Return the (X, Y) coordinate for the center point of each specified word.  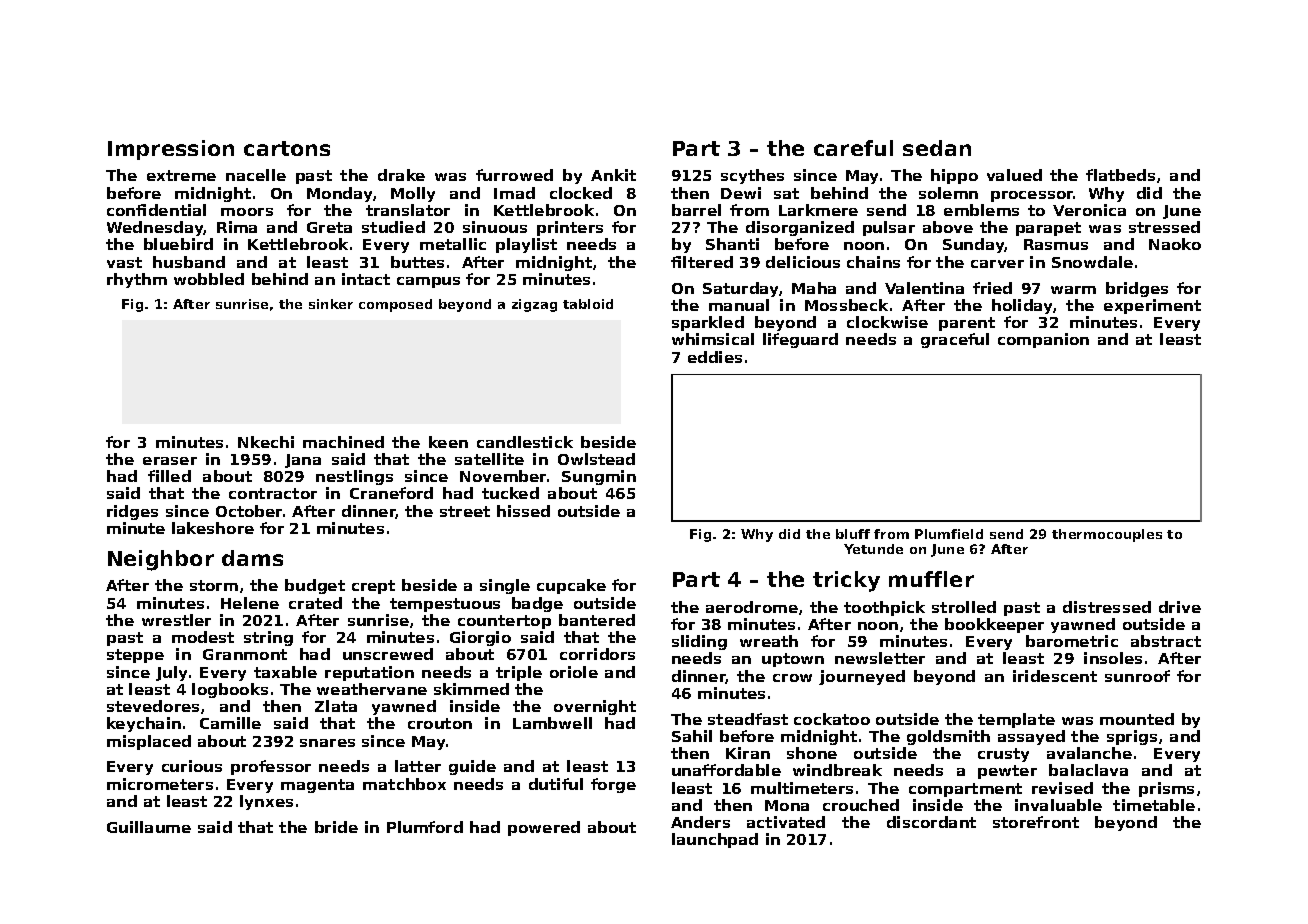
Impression (171, 150)
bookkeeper (994, 625)
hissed (523, 511)
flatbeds (1120, 175)
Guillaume (149, 827)
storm (214, 585)
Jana (303, 461)
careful (853, 148)
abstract (1166, 641)
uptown (793, 660)
